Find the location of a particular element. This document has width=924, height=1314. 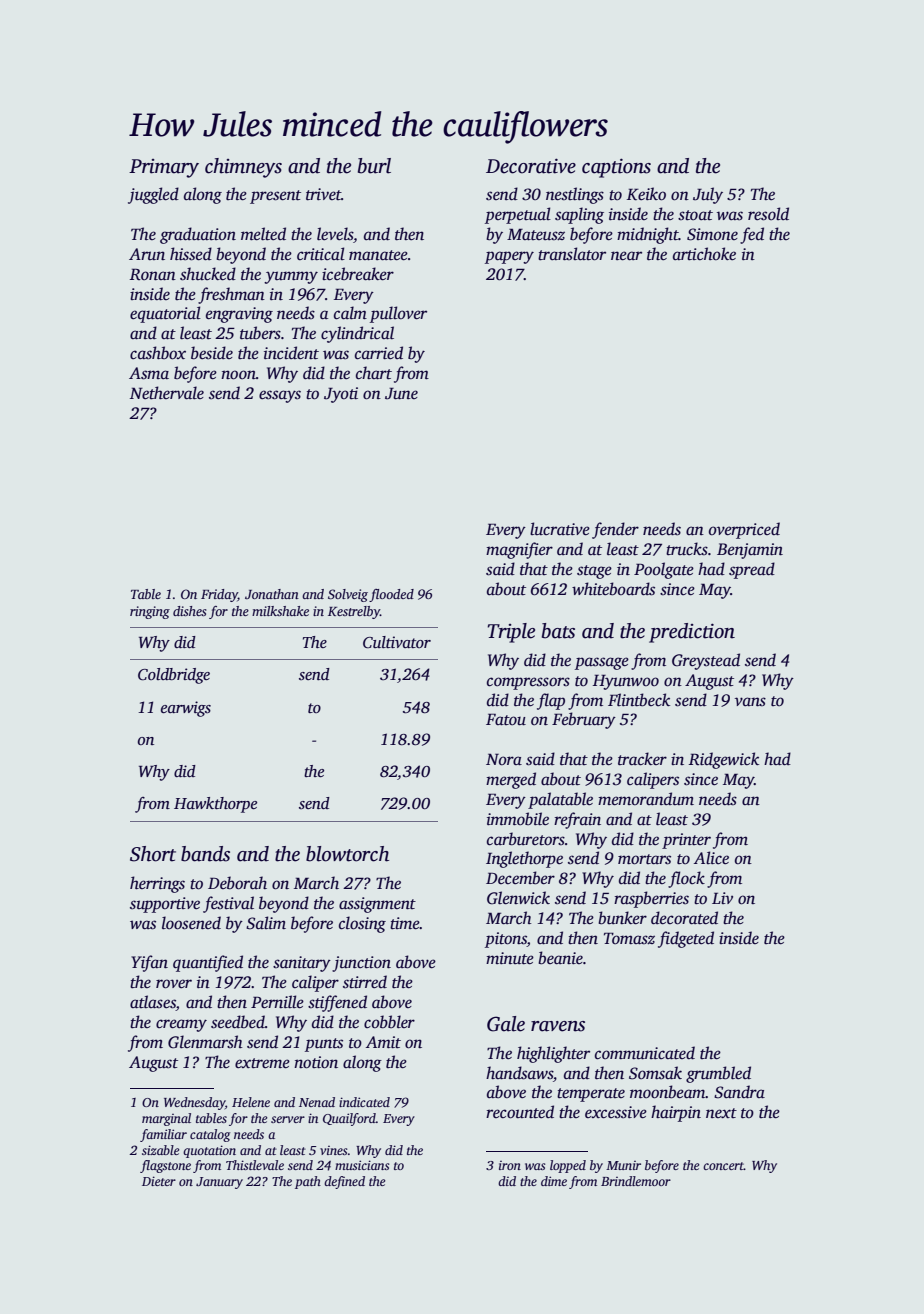

Hawkthorpe is located at coordinates (215, 805).
